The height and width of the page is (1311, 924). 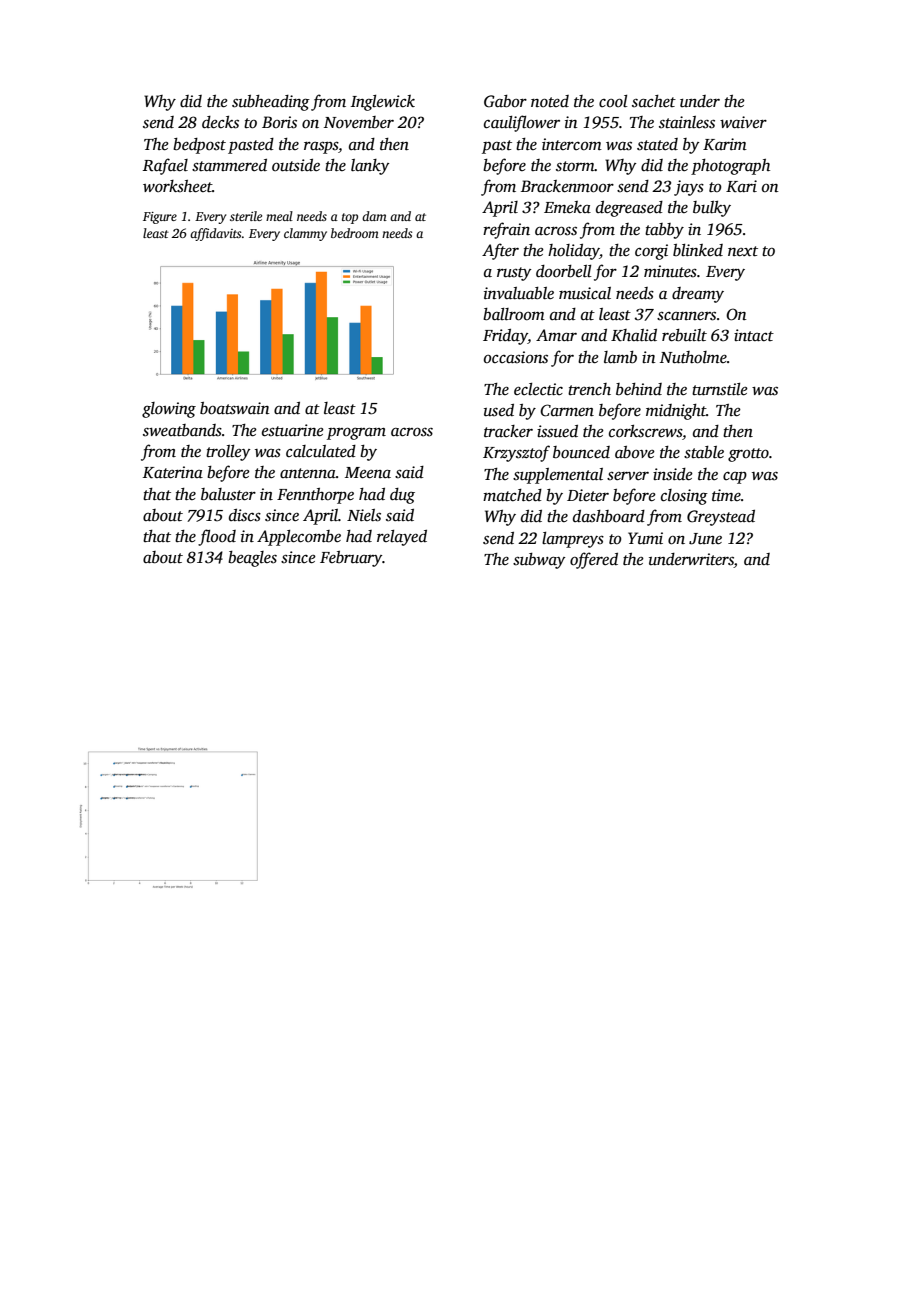 What do you see at coordinates (645, 538) in the page?
I see `Yumi` at bounding box center [645, 538].
